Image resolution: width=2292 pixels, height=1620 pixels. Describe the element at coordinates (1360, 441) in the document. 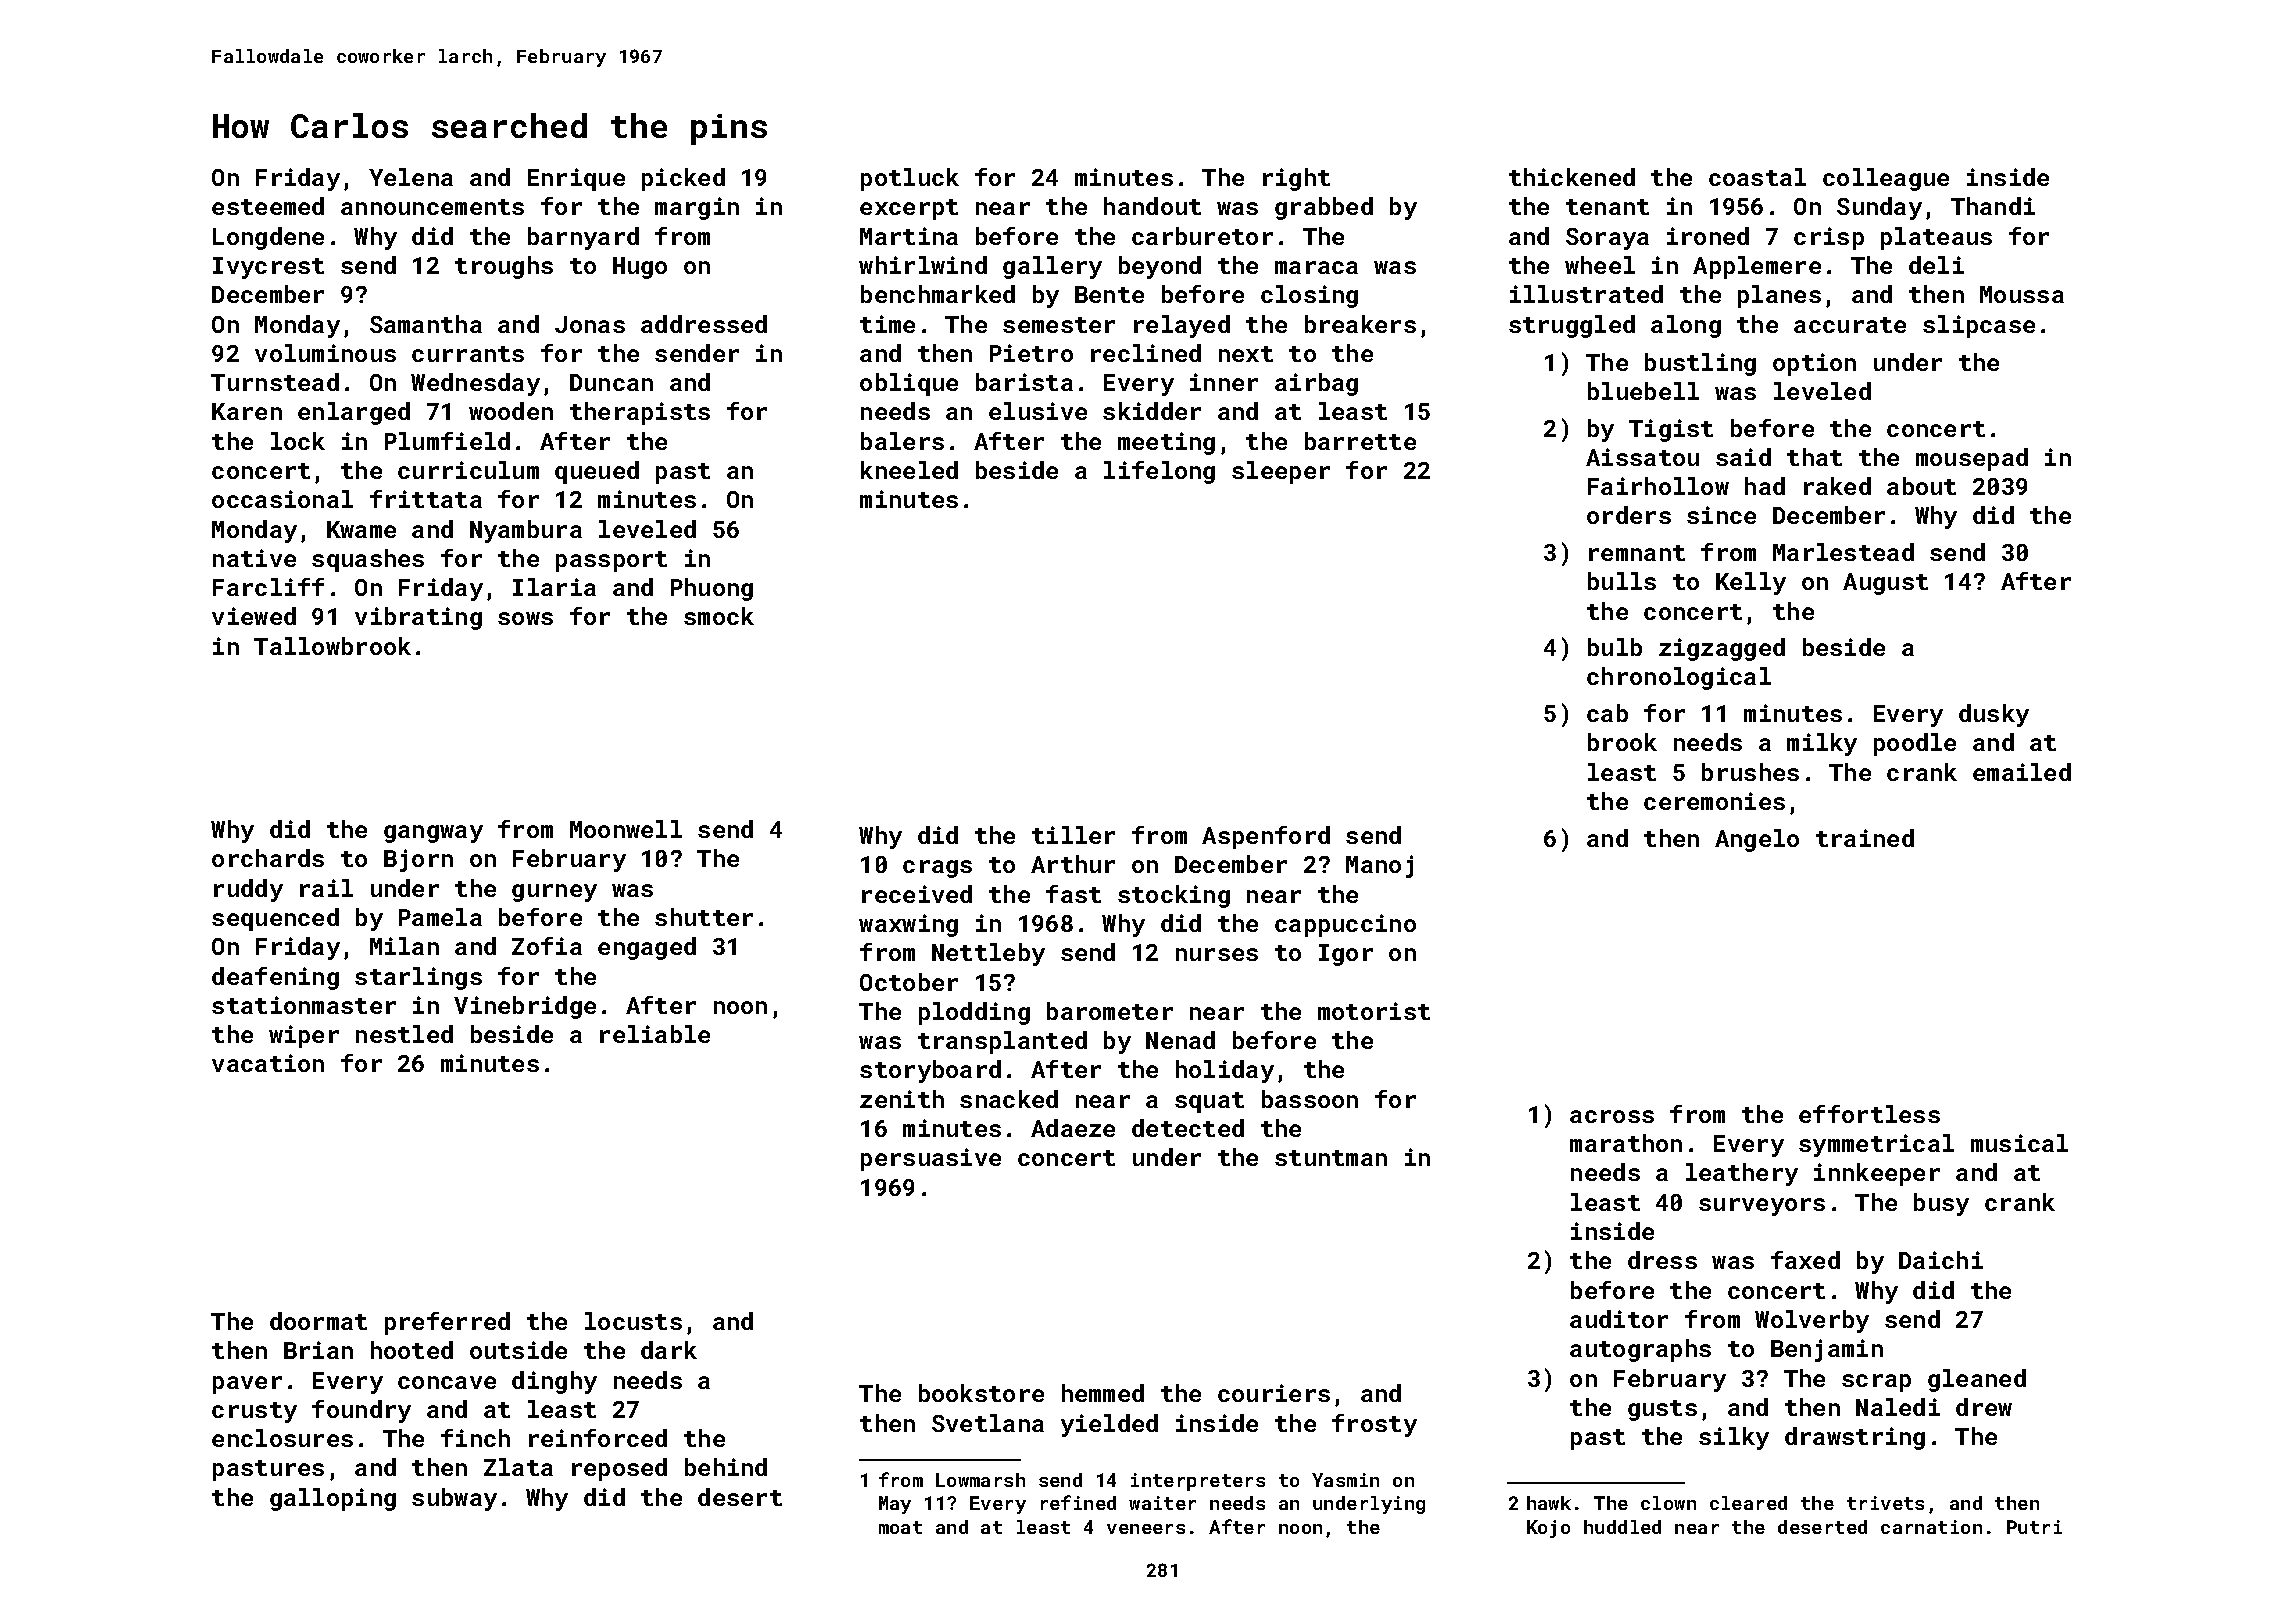

I see `barrette` at that location.
